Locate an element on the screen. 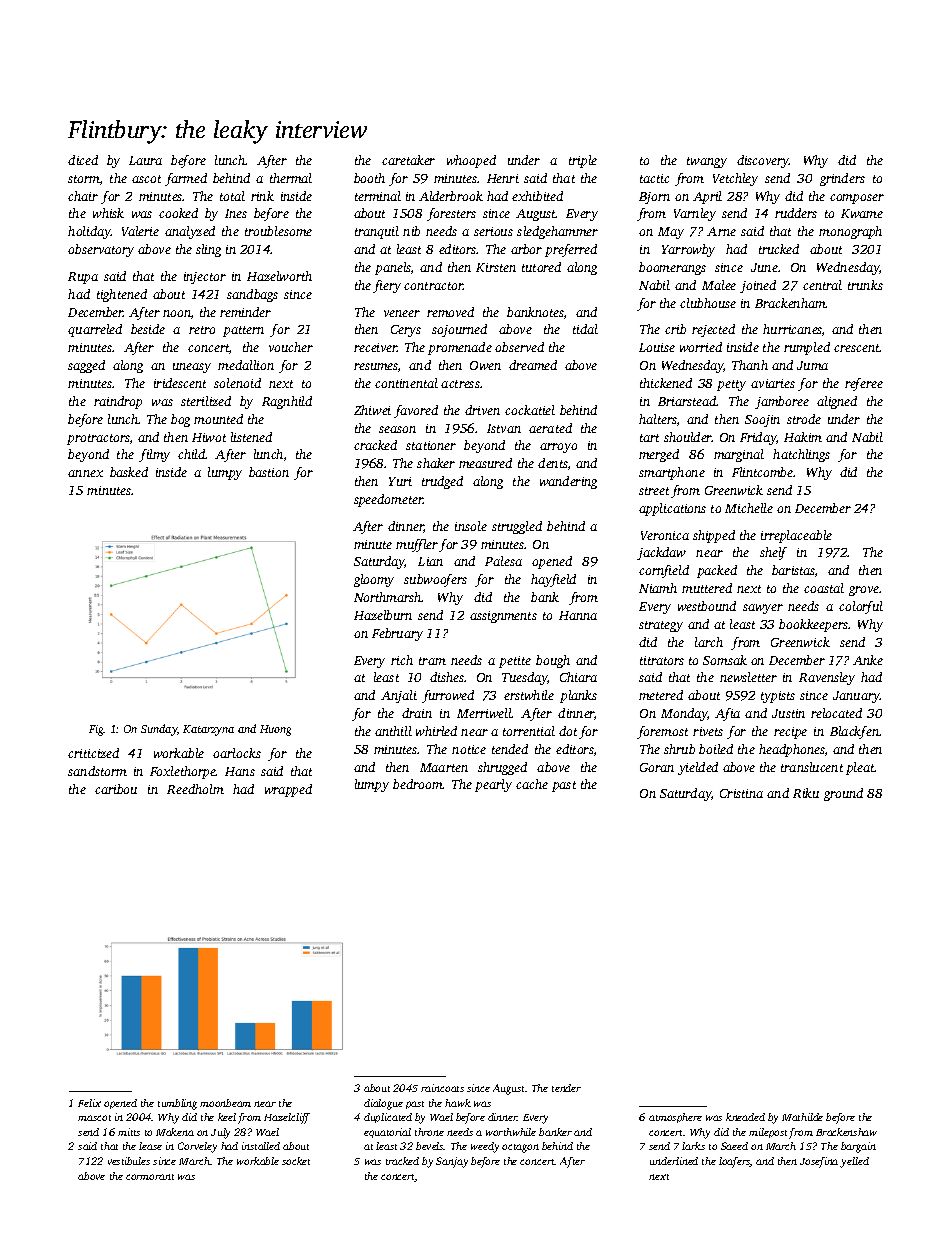 This screenshot has height=1233, width=952. octagon is located at coordinates (520, 1148).
